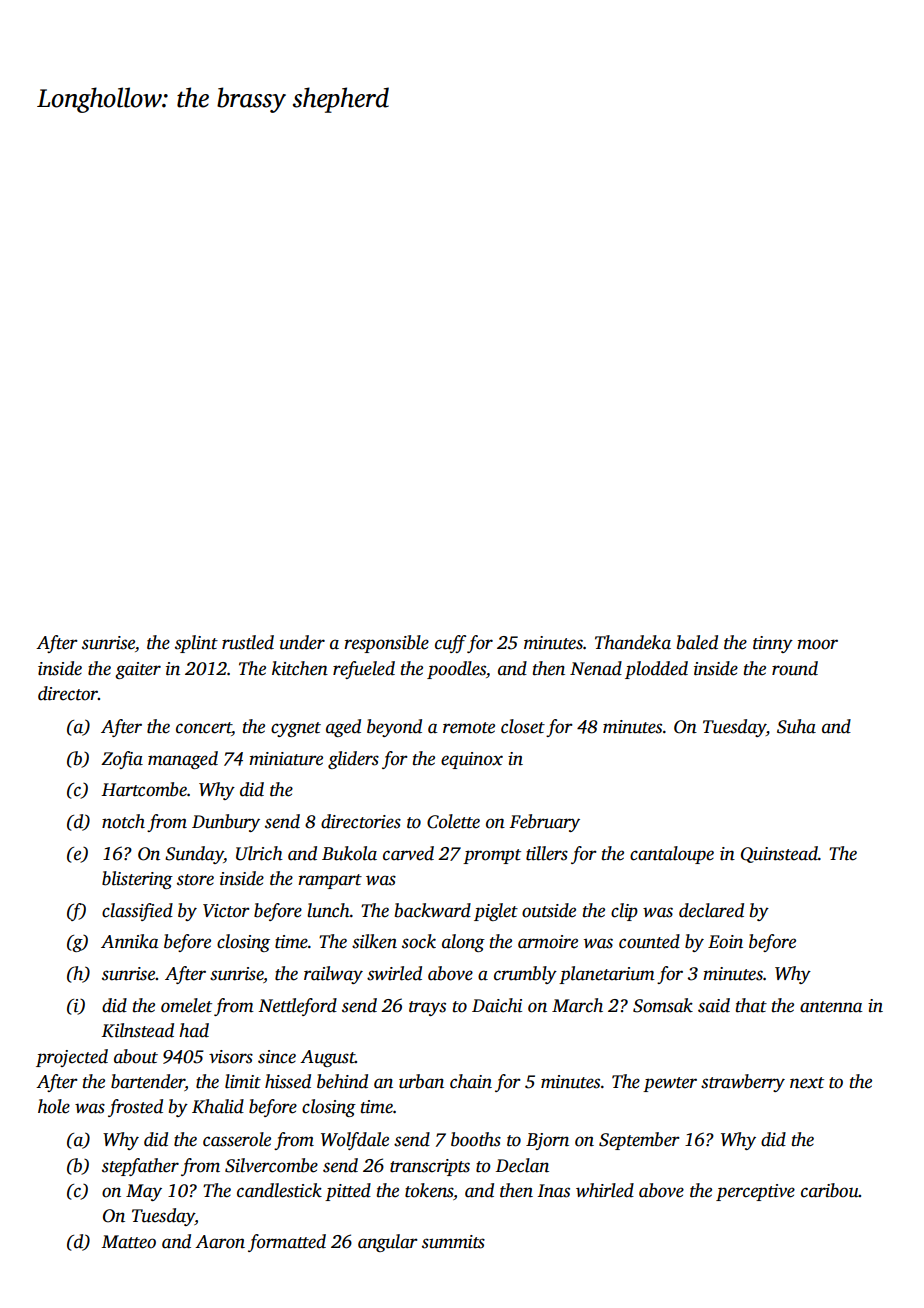 Image resolution: width=924 pixels, height=1308 pixels. What do you see at coordinates (138, 670) in the screenshot?
I see `gaiter` at bounding box center [138, 670].
